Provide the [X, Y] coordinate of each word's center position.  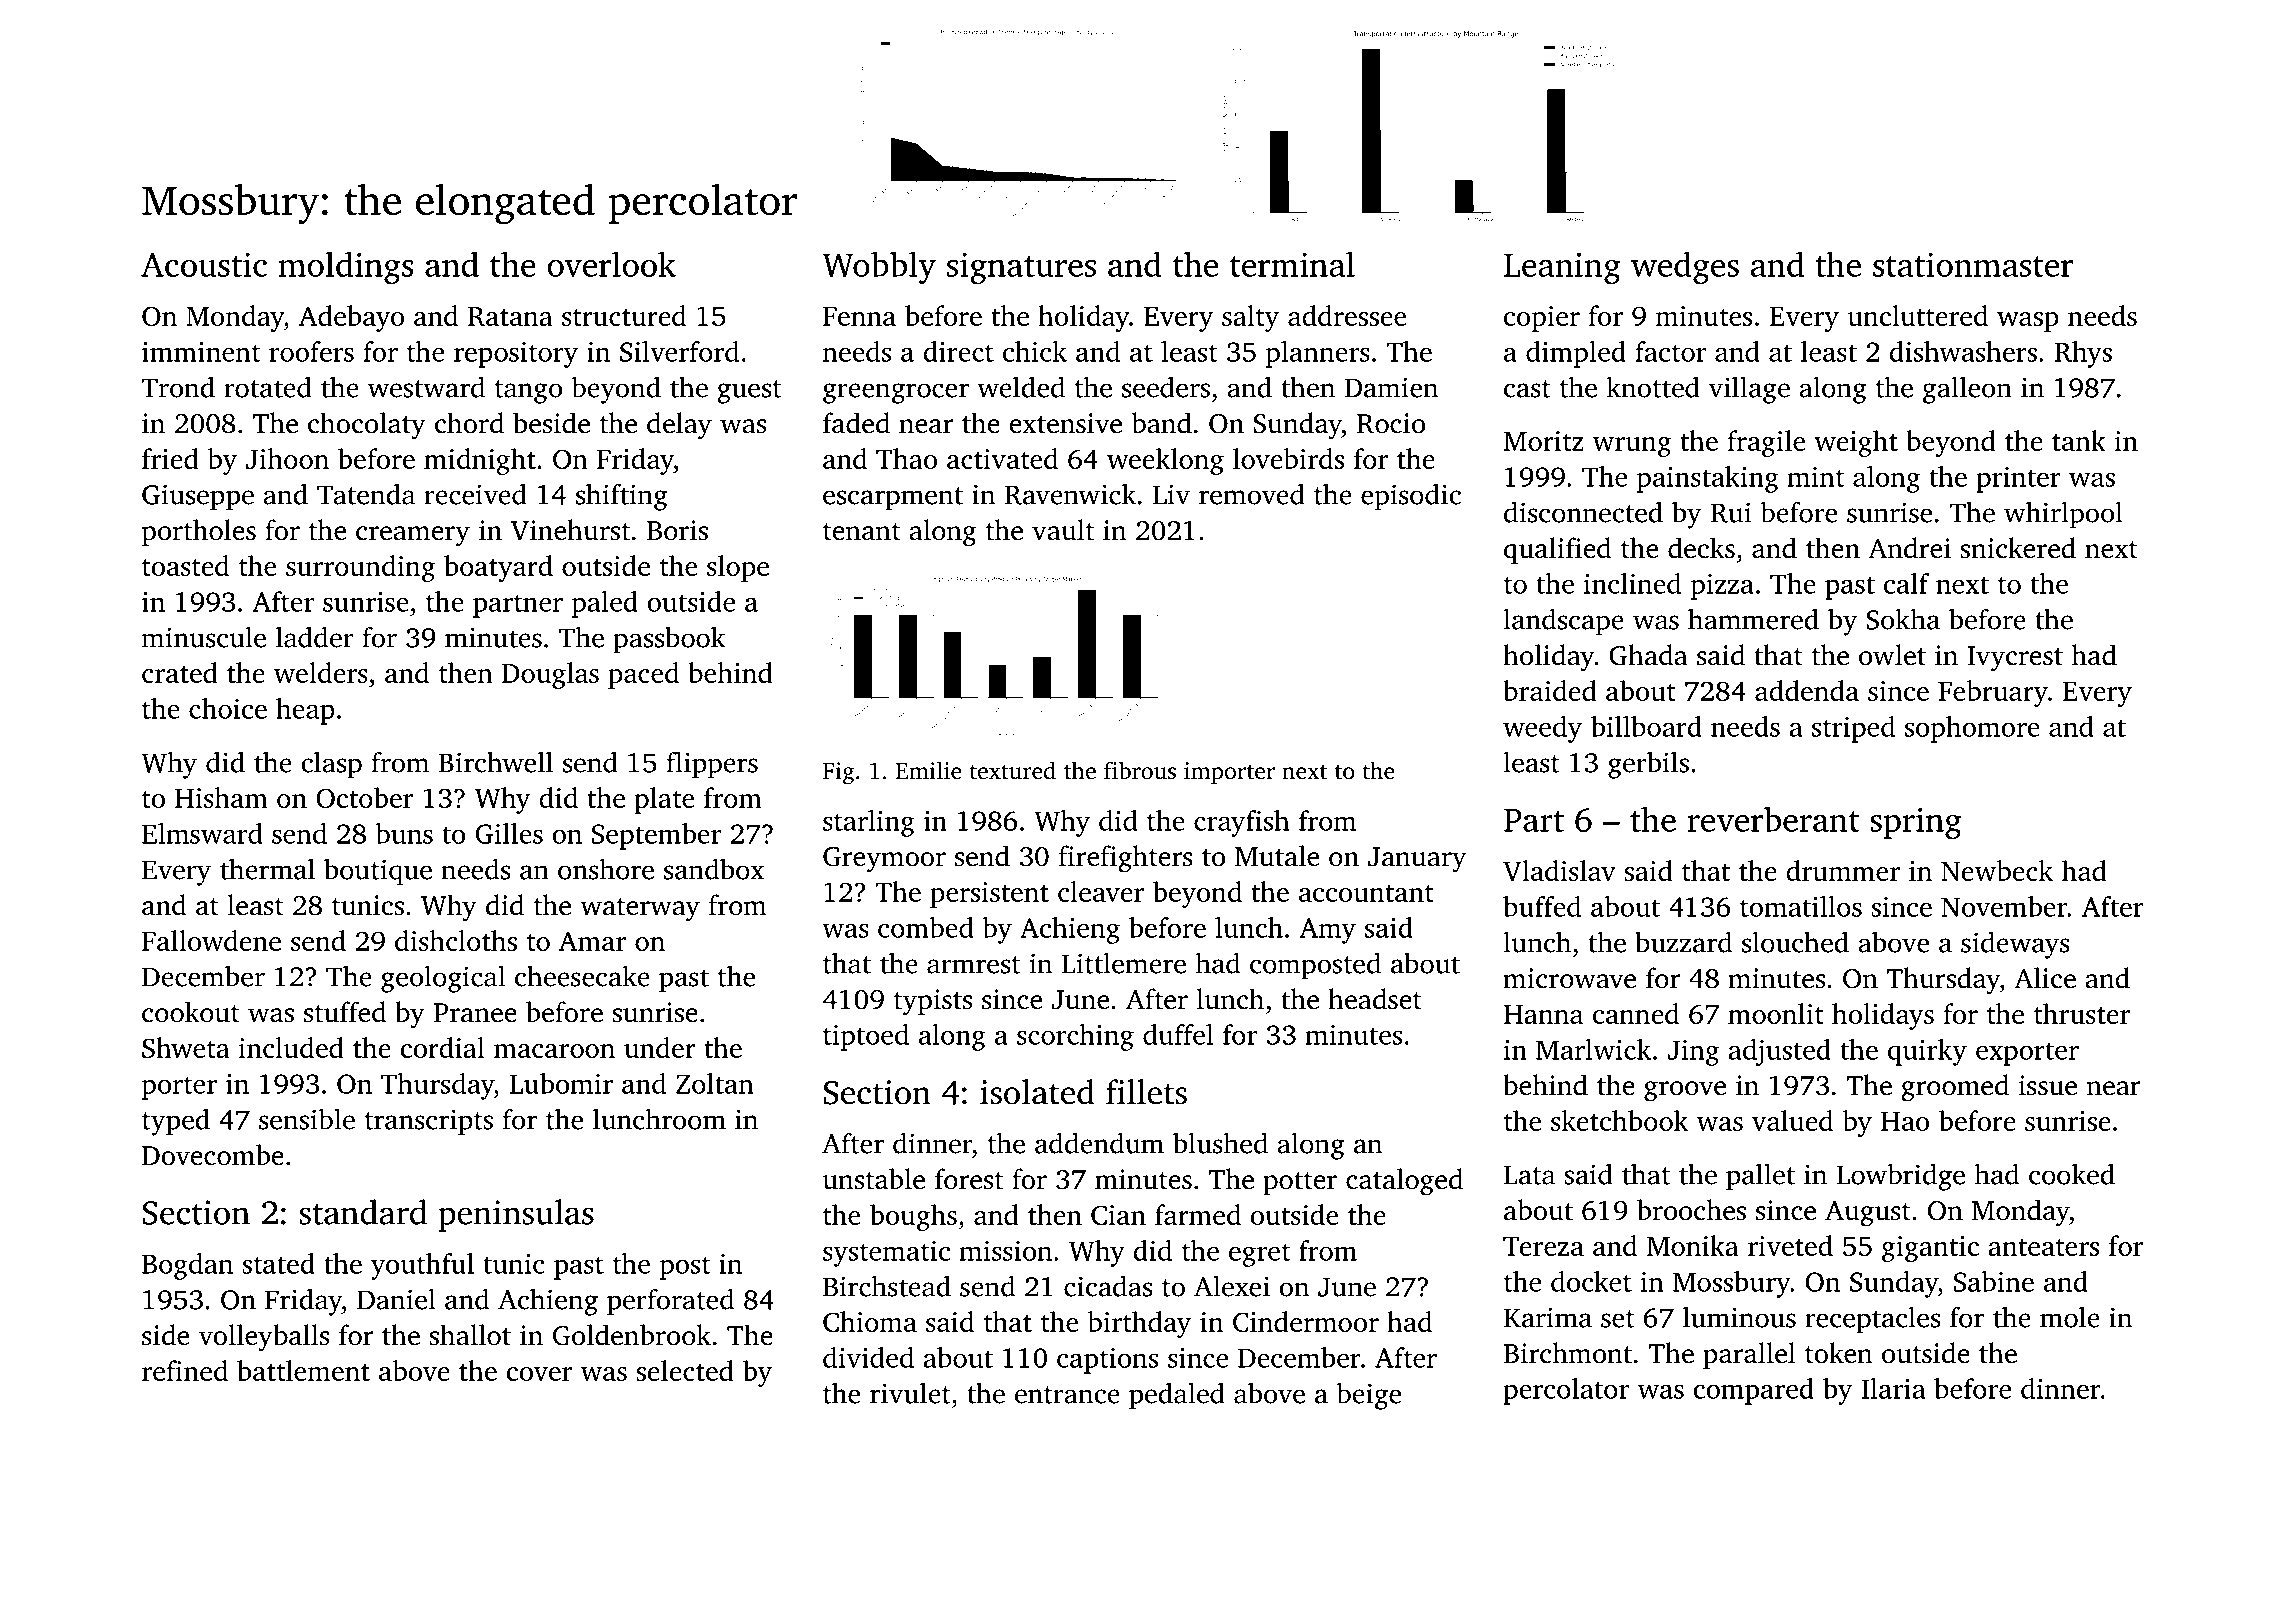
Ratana [510, 316]
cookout [191, 1012]
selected [685, 1370]
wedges [1685, 267]
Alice [2045, 978]
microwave [1569, 978]
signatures [1021, 268]
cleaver [1101, 891]
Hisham [221, 797]
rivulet [910, 1393]
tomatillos [1801, 906]
